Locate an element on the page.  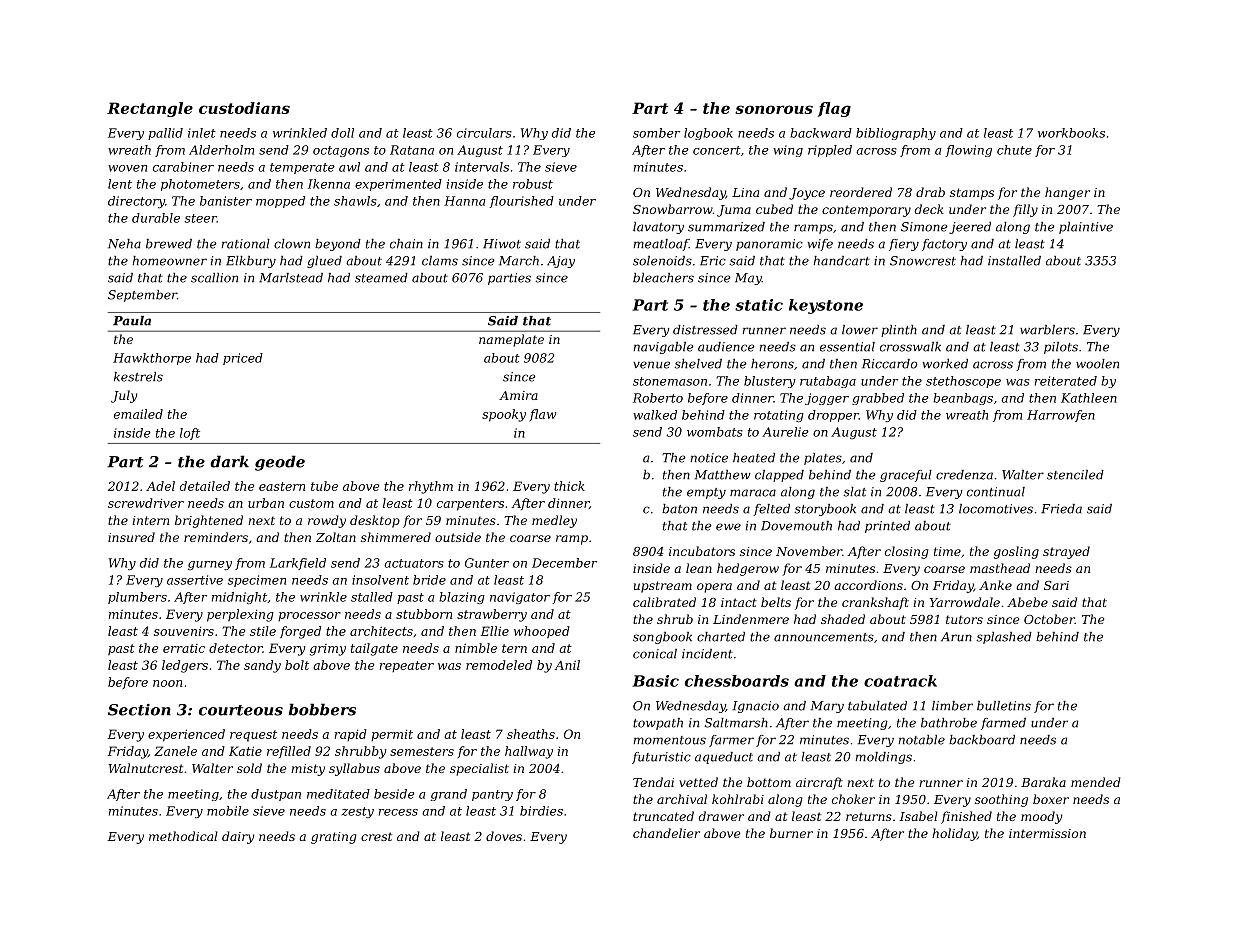
workbooks is located at coordinates (1071, 133).
